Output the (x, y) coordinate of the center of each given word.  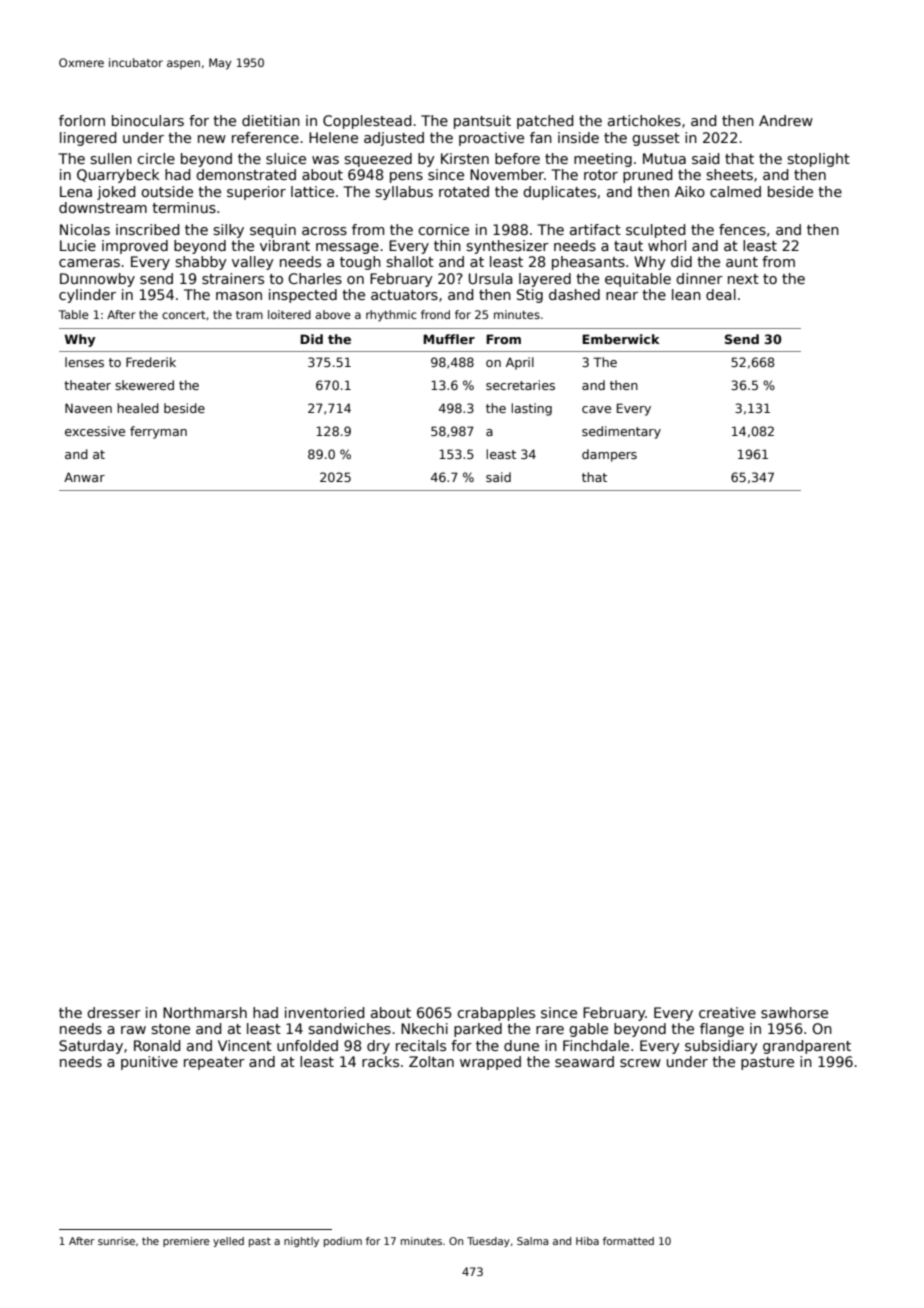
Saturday (91, 1047)
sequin (273, 231)
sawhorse (794, 1012)
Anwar (84, 477)
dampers (609, 455)
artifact (595, 229)
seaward (584, 1061)
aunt (742, 262)
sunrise (116, 1241)
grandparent (807, 1047)
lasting (532, 409)
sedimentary (621, 432)
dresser (114, 1012)
